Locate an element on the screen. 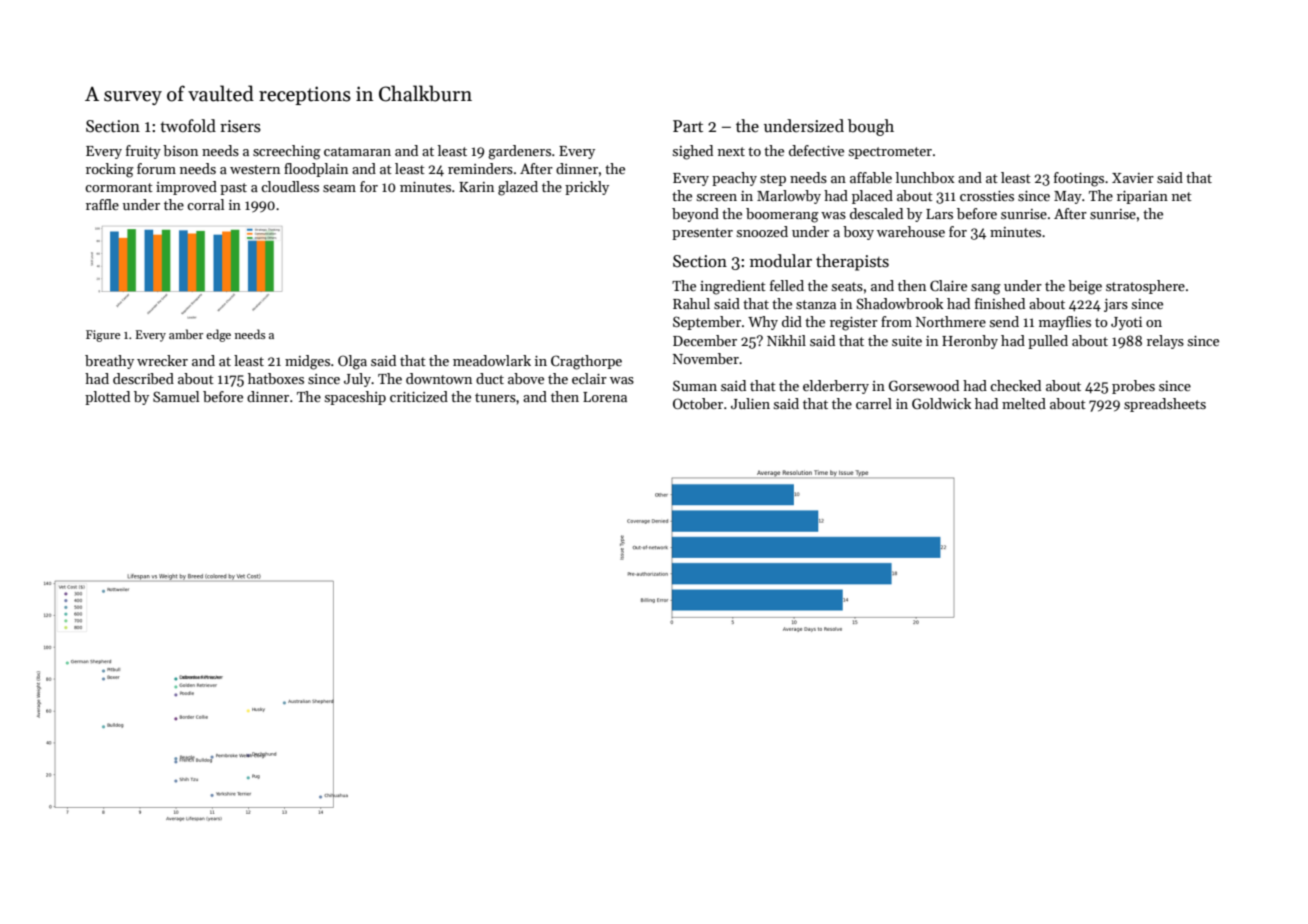 The height and width of the screenshot is (924, 1308). prickly is located at coordinates (587, 188).
